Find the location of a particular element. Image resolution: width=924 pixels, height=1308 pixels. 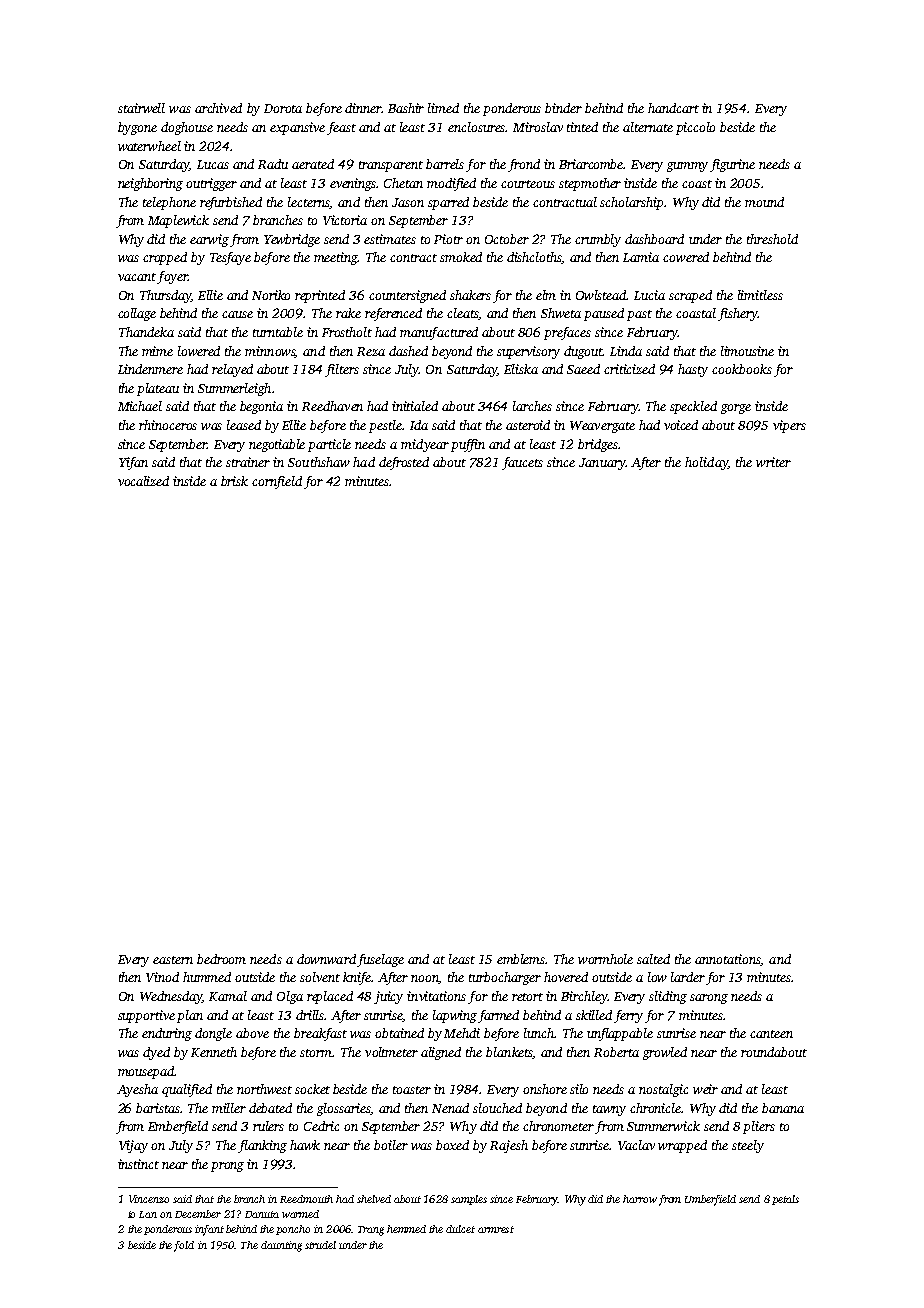

boiler is located at coordinates (391, 1145).
